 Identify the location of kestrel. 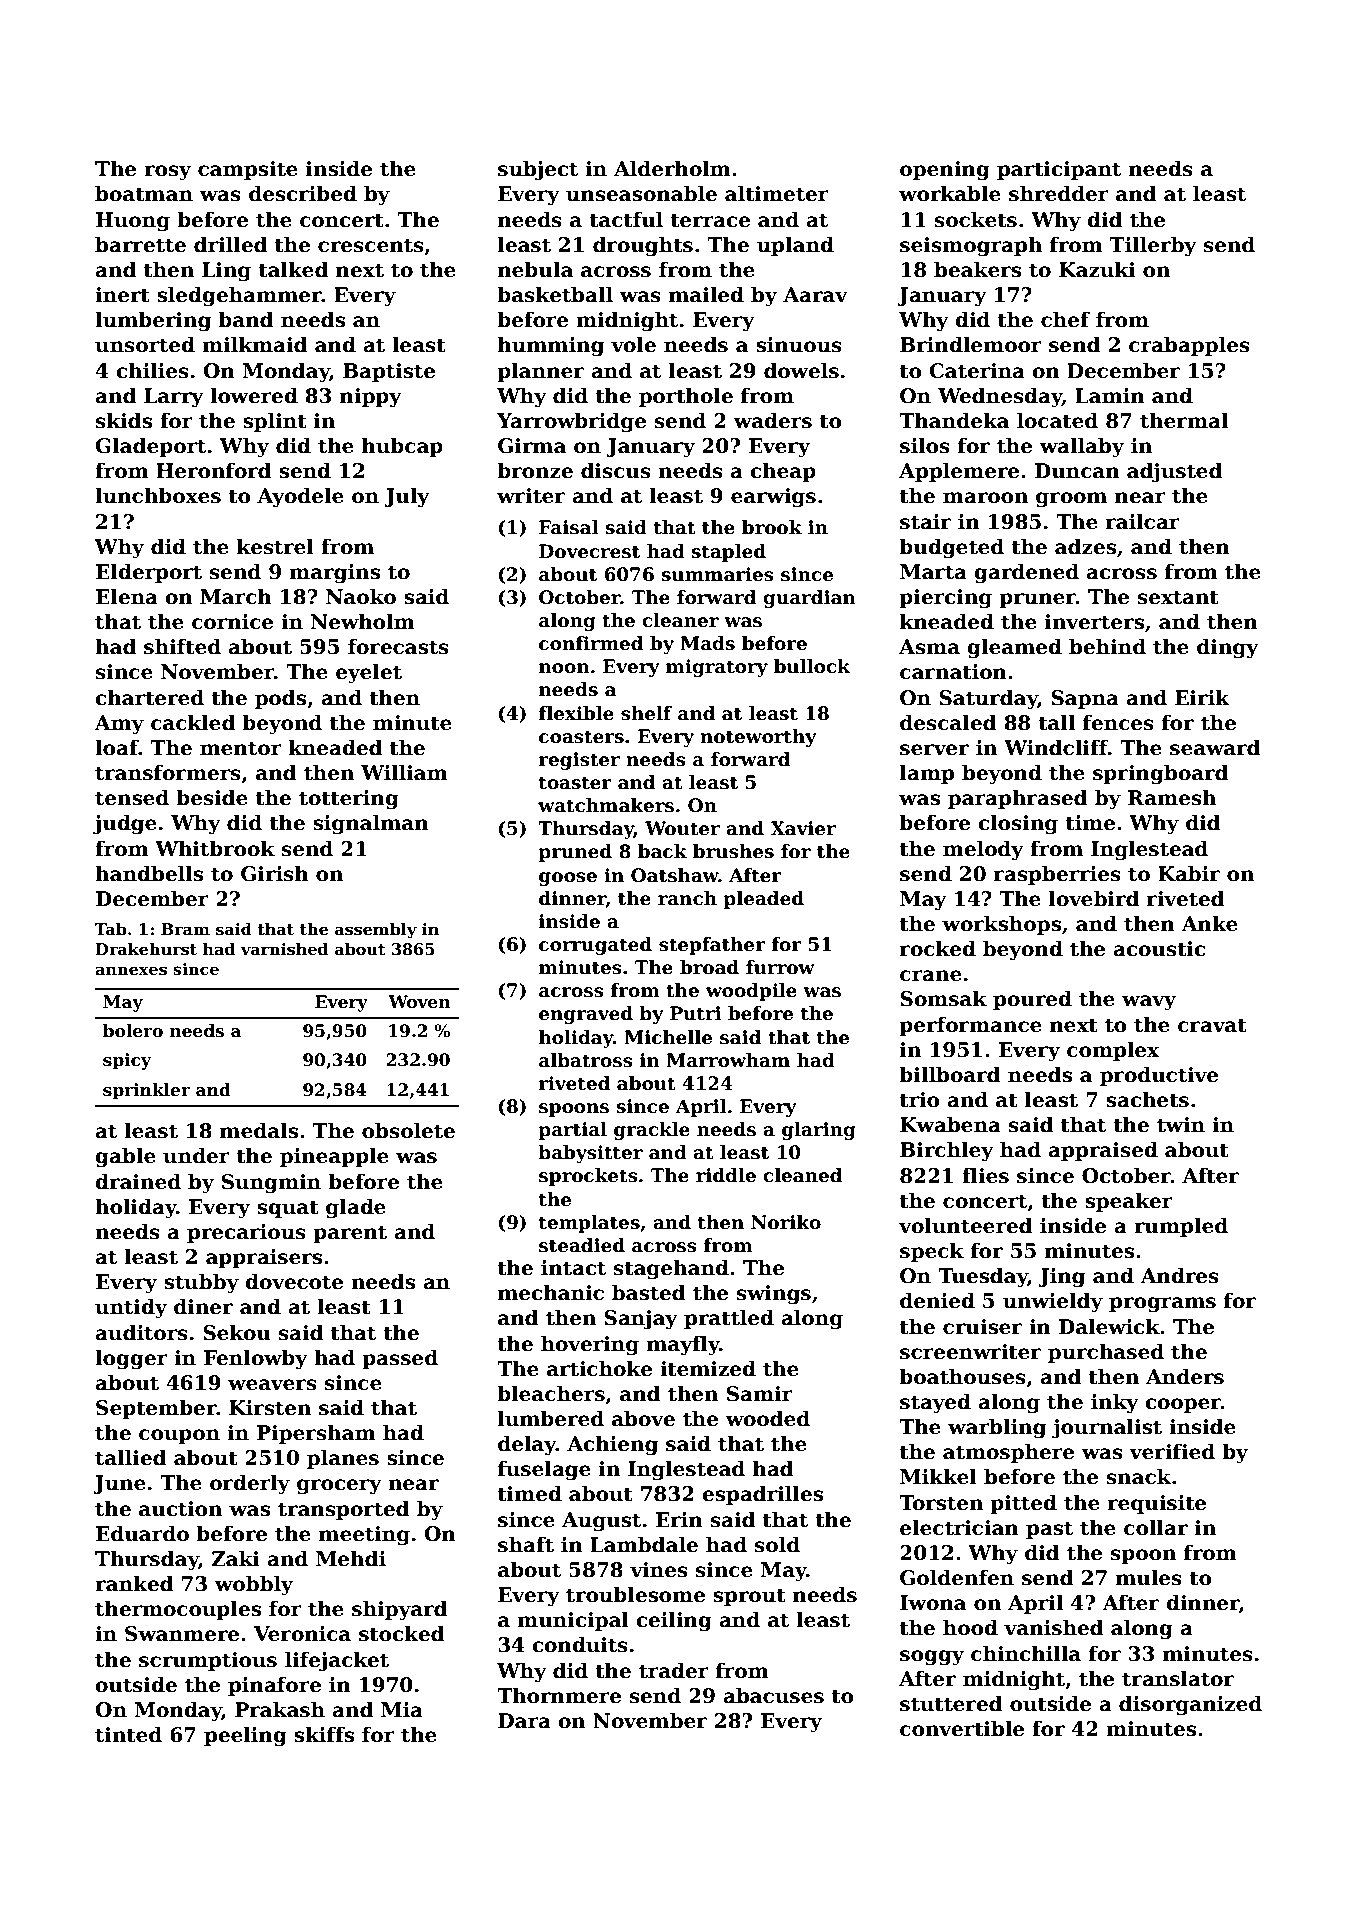
(275, 546).
